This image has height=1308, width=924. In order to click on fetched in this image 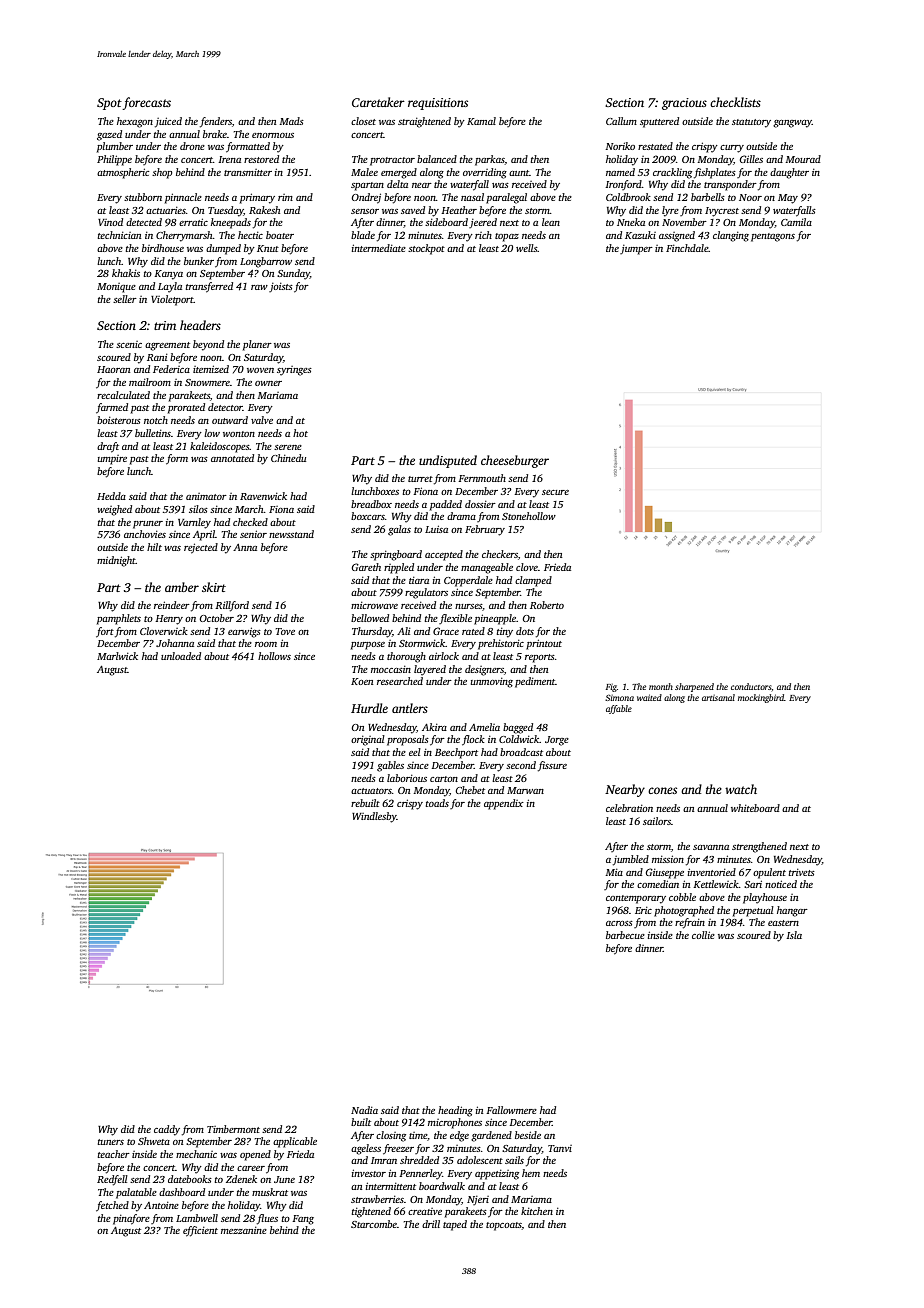, I will do `click(112, 1206)`.
